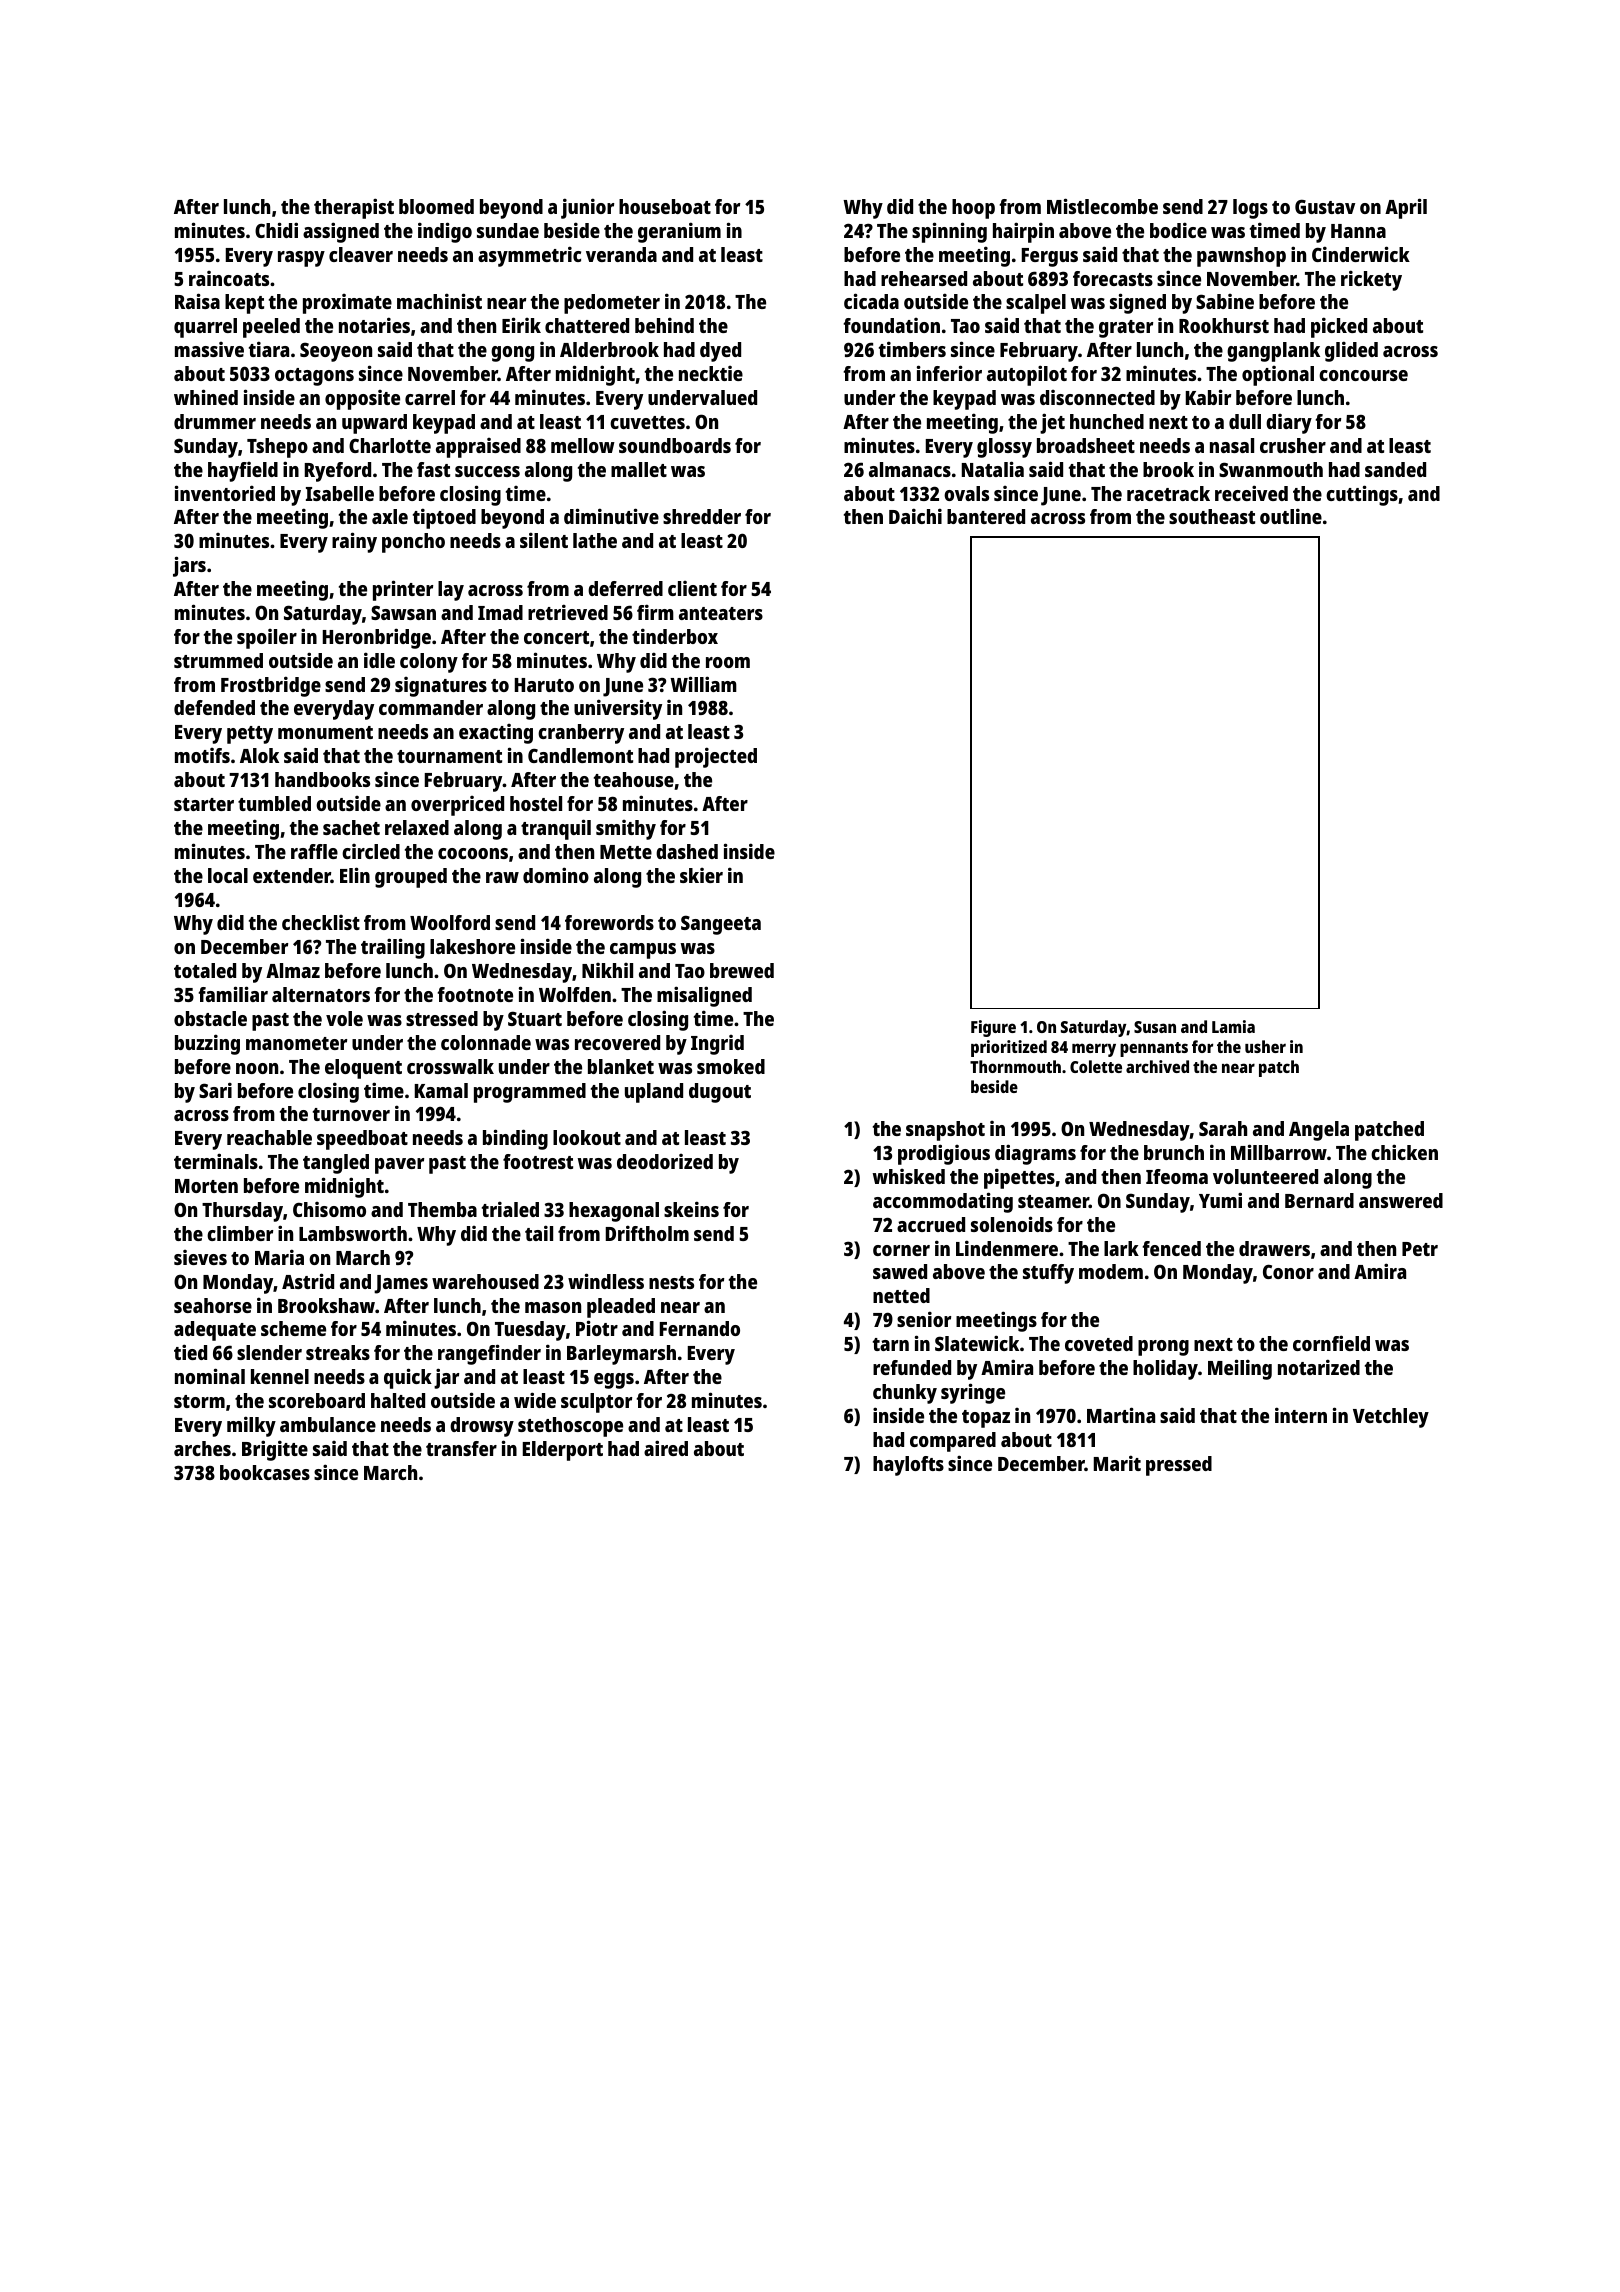  What do you see at coordinates (530, 1331) in the document?
I see `Tuesday` at bounding box center [530, 1331].
